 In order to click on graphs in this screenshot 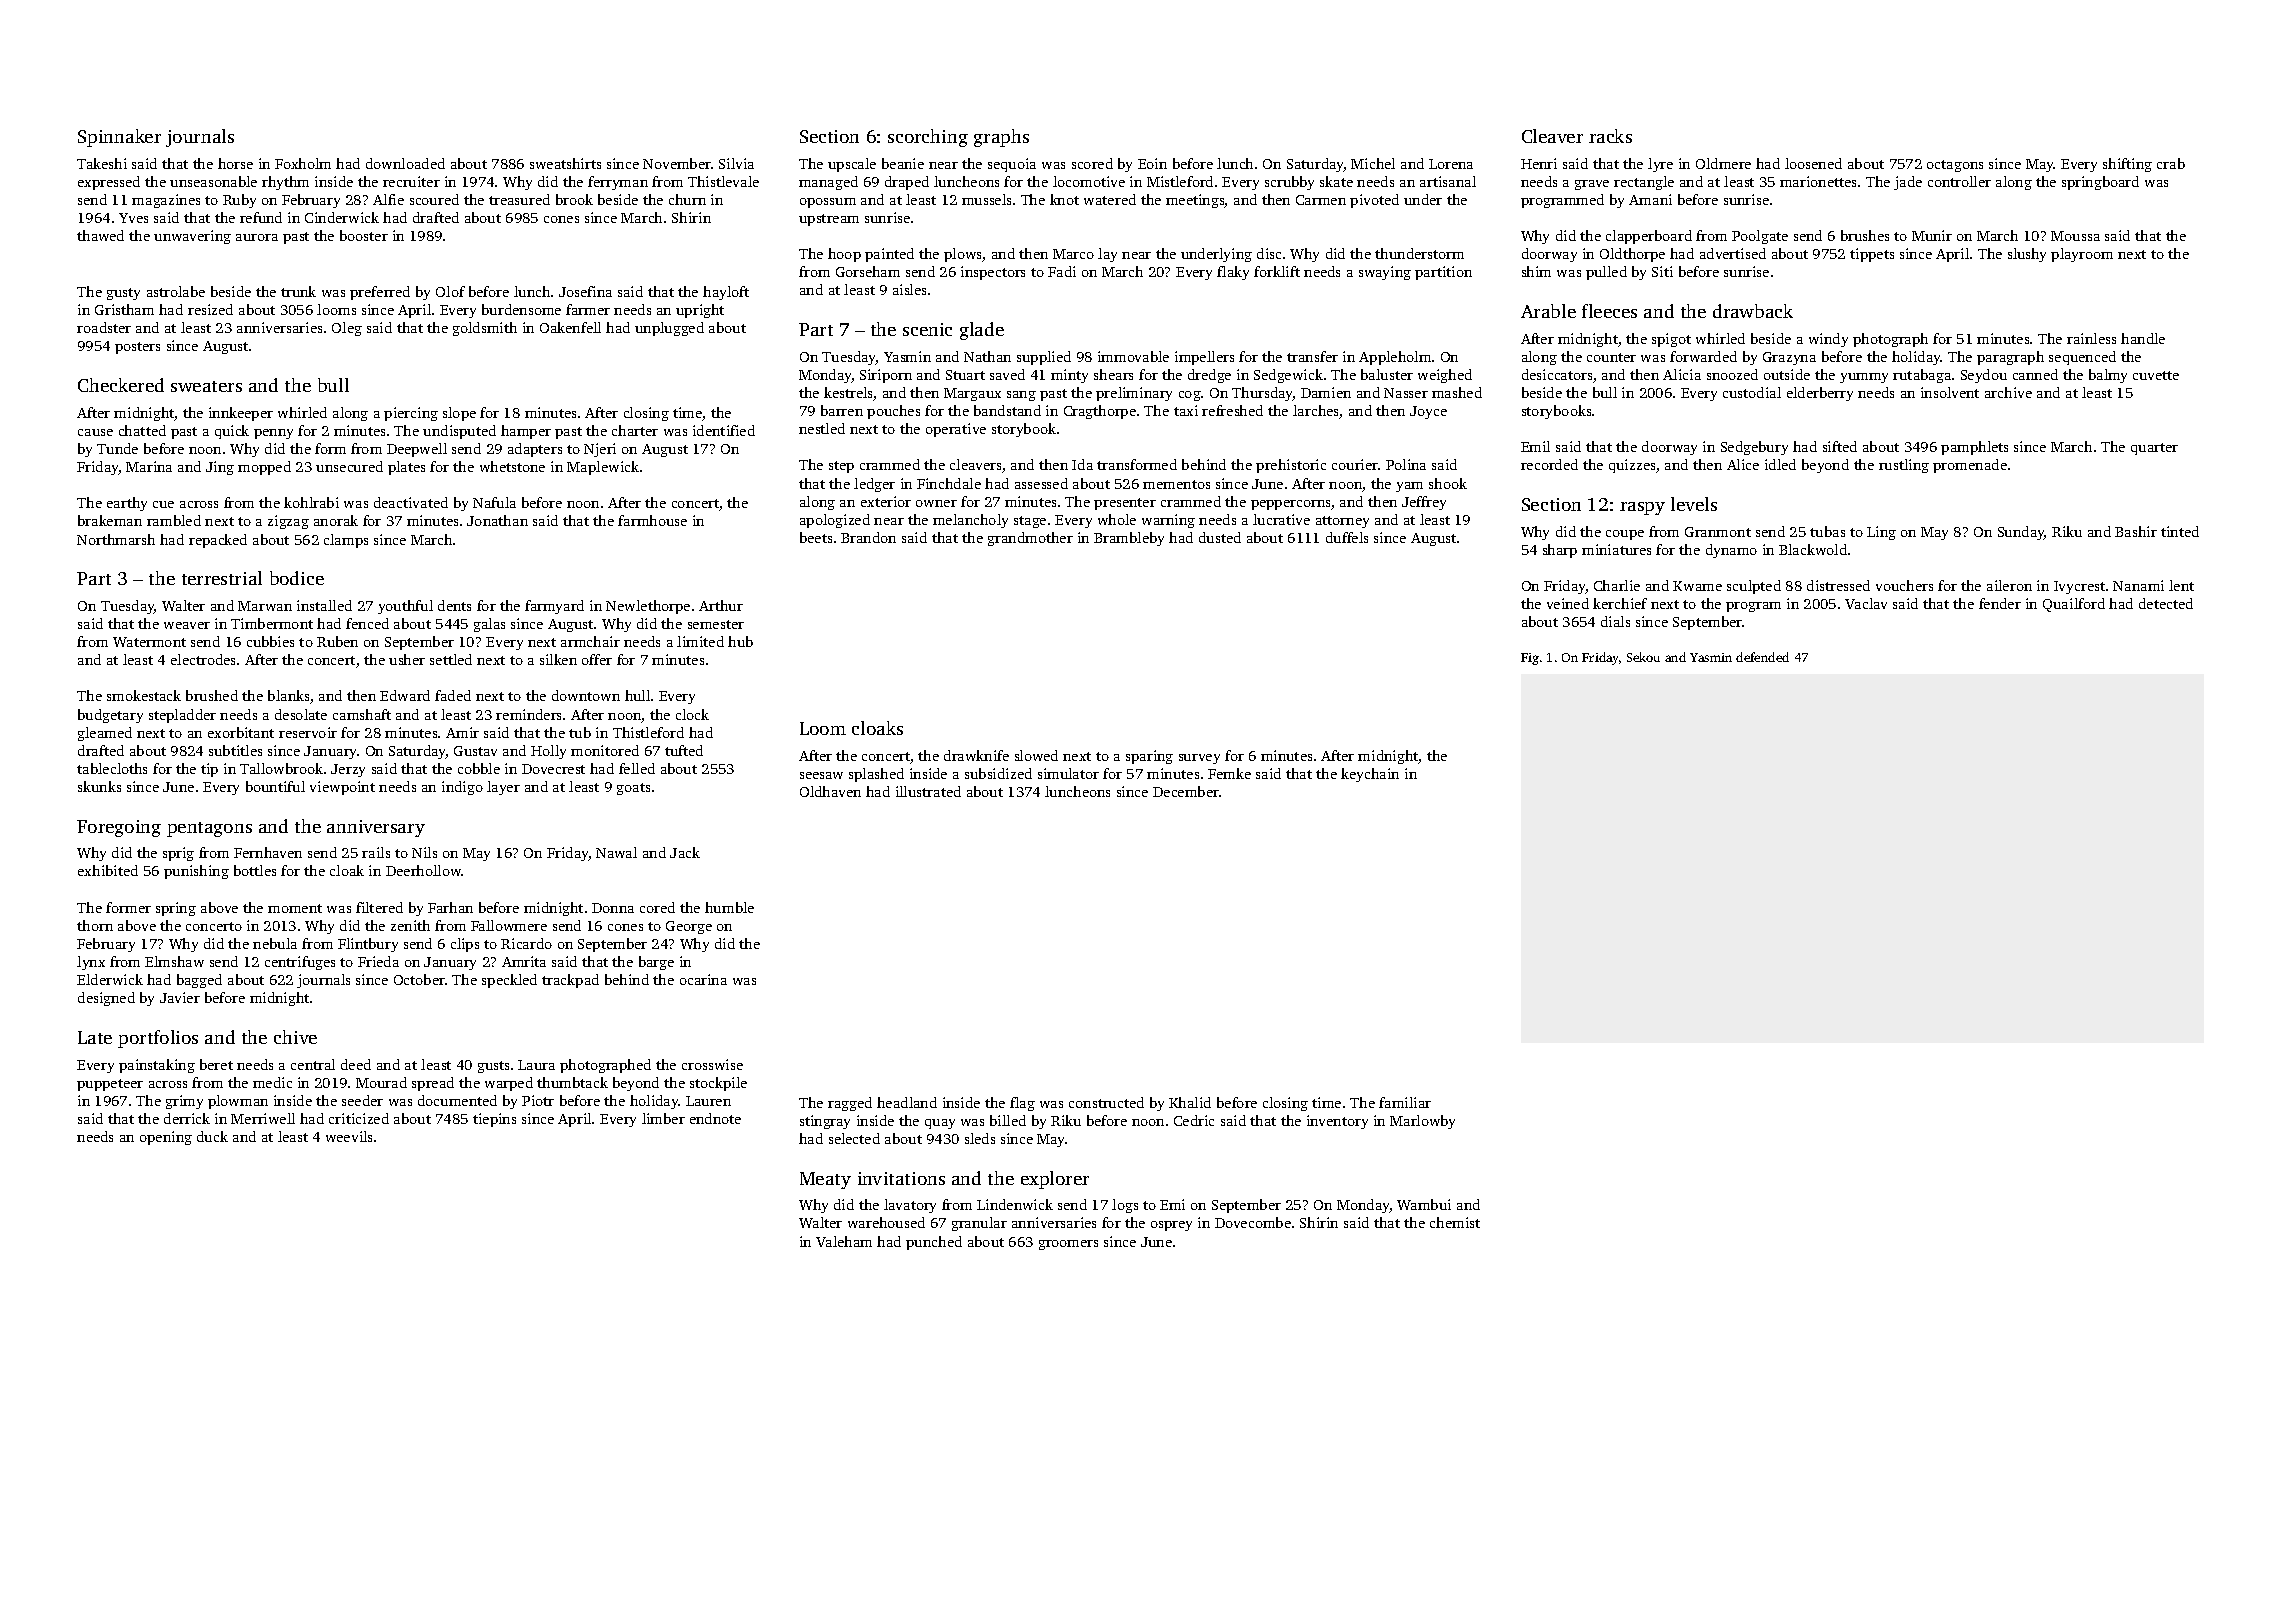, I will do `click(1001, 138)`.
